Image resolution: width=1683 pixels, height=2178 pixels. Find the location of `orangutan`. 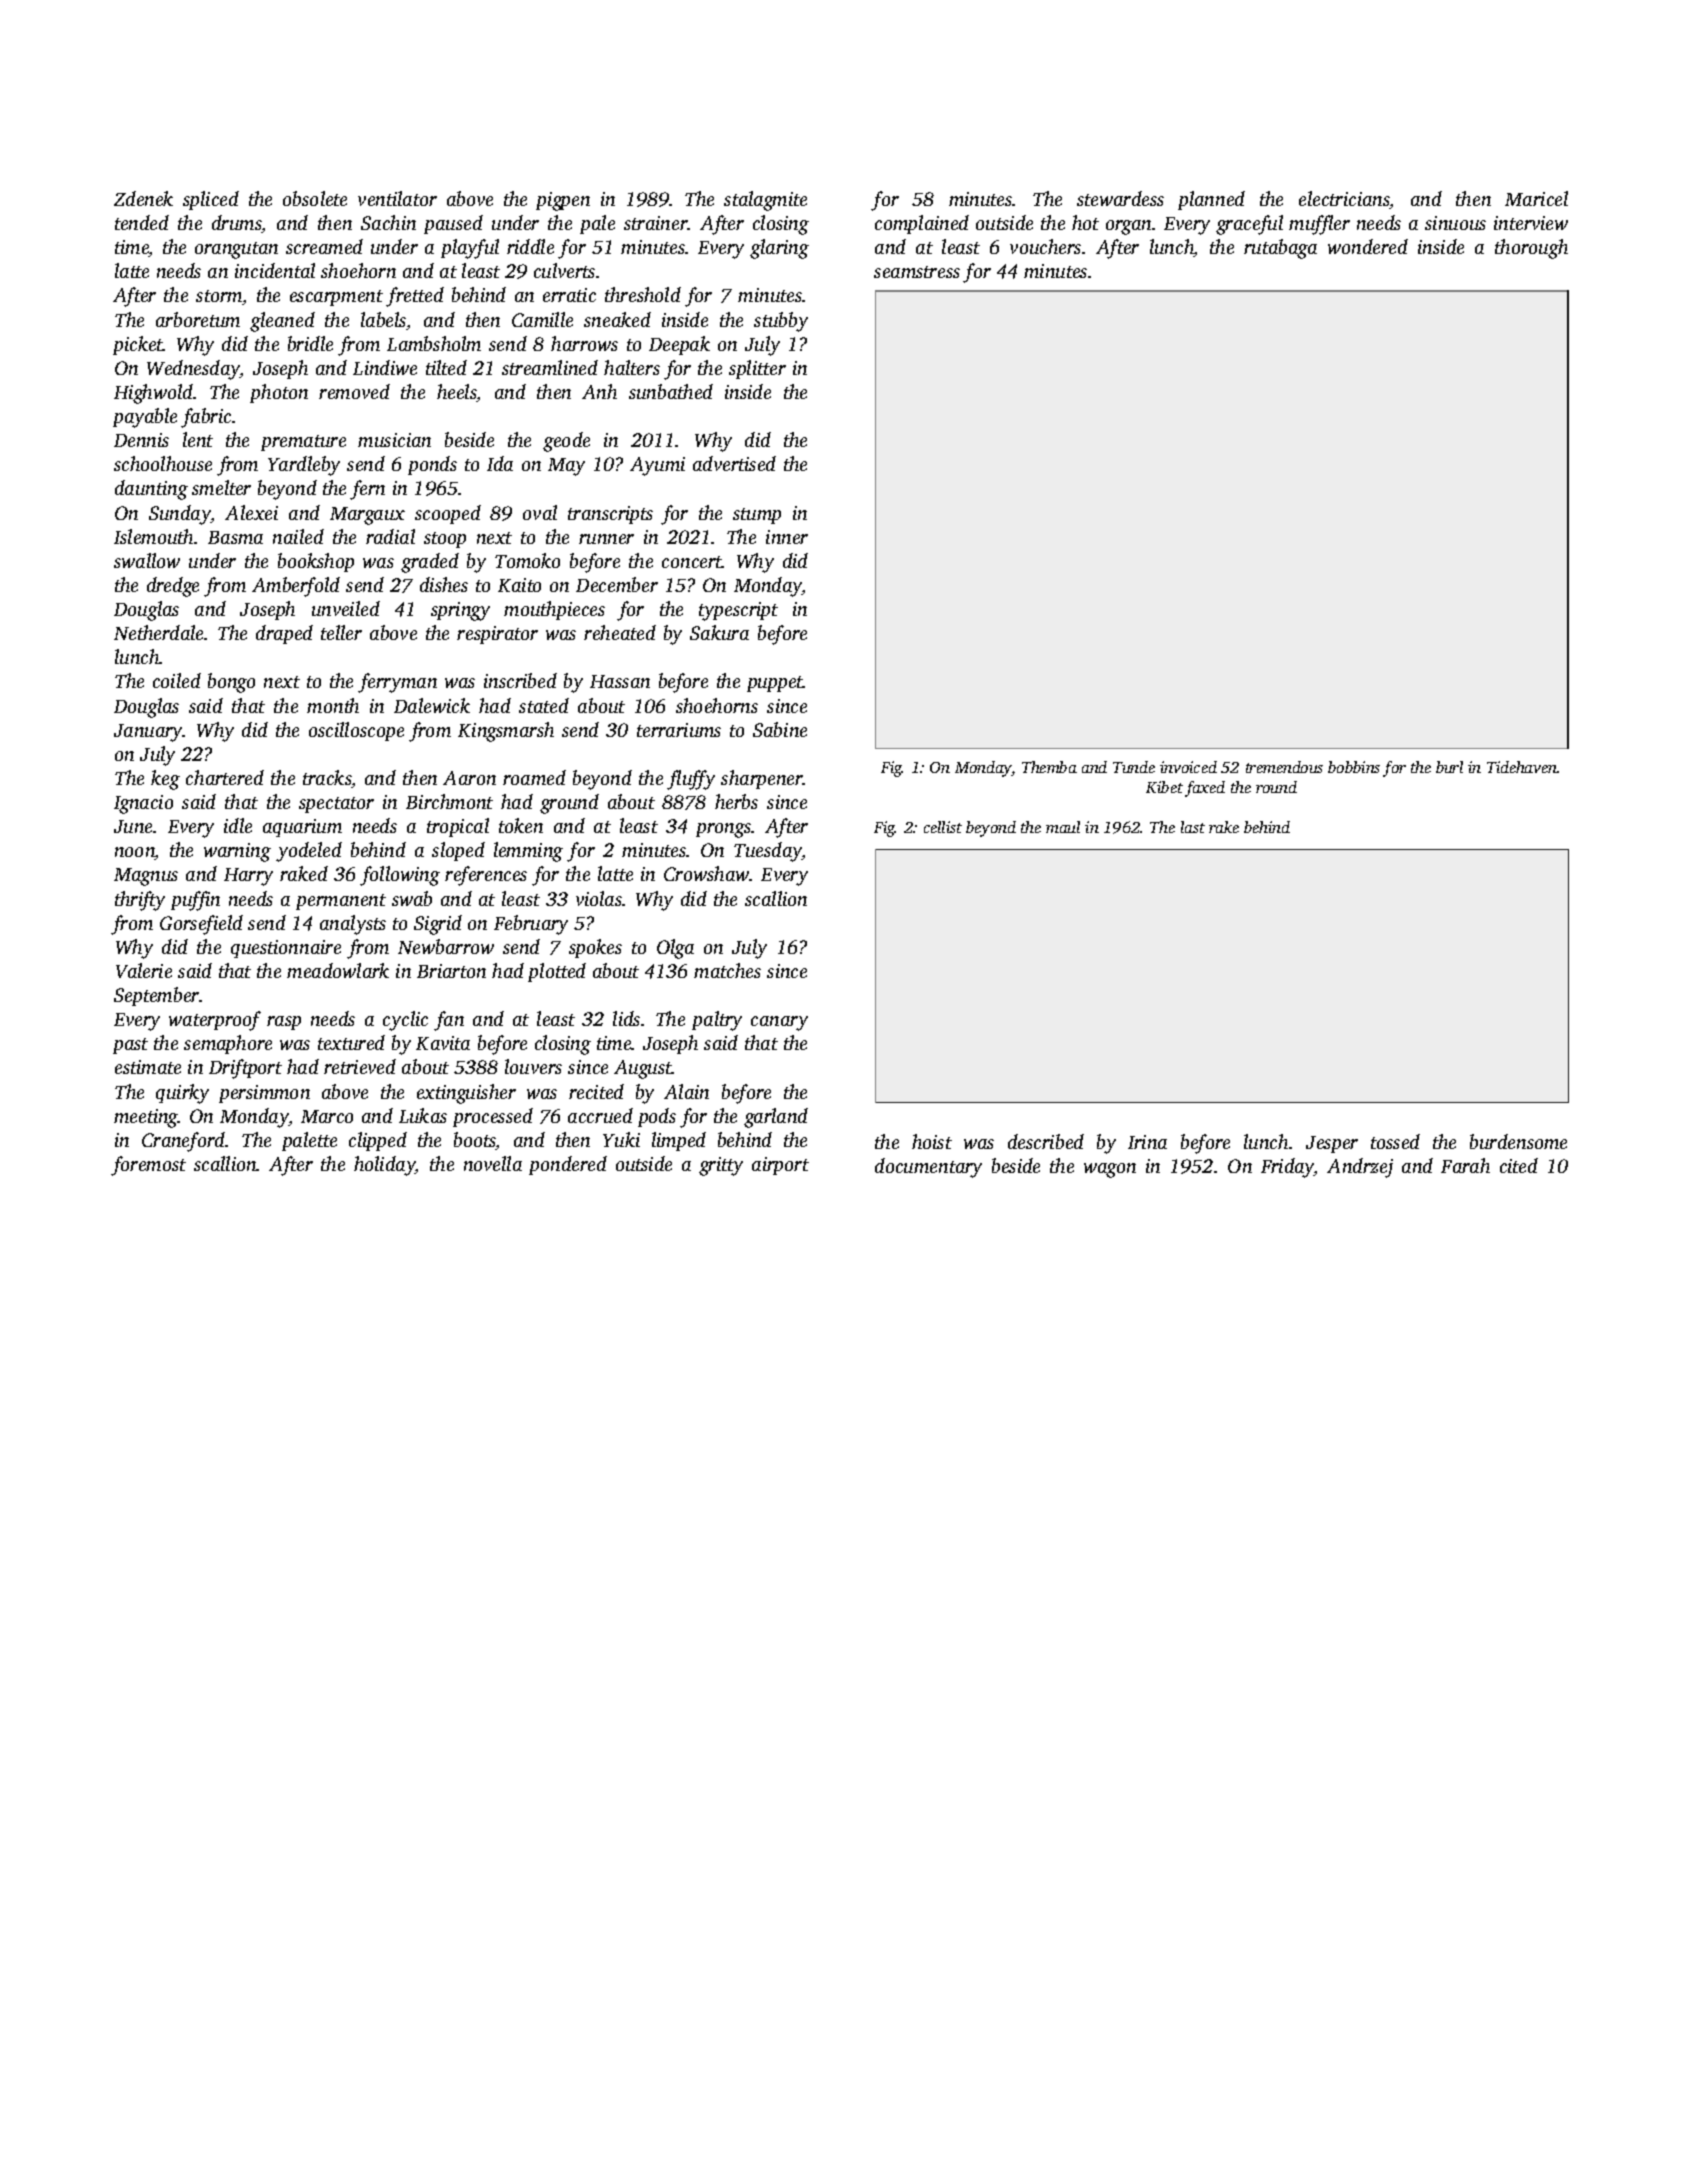

orangutan is located at coordinates (236, 250).
